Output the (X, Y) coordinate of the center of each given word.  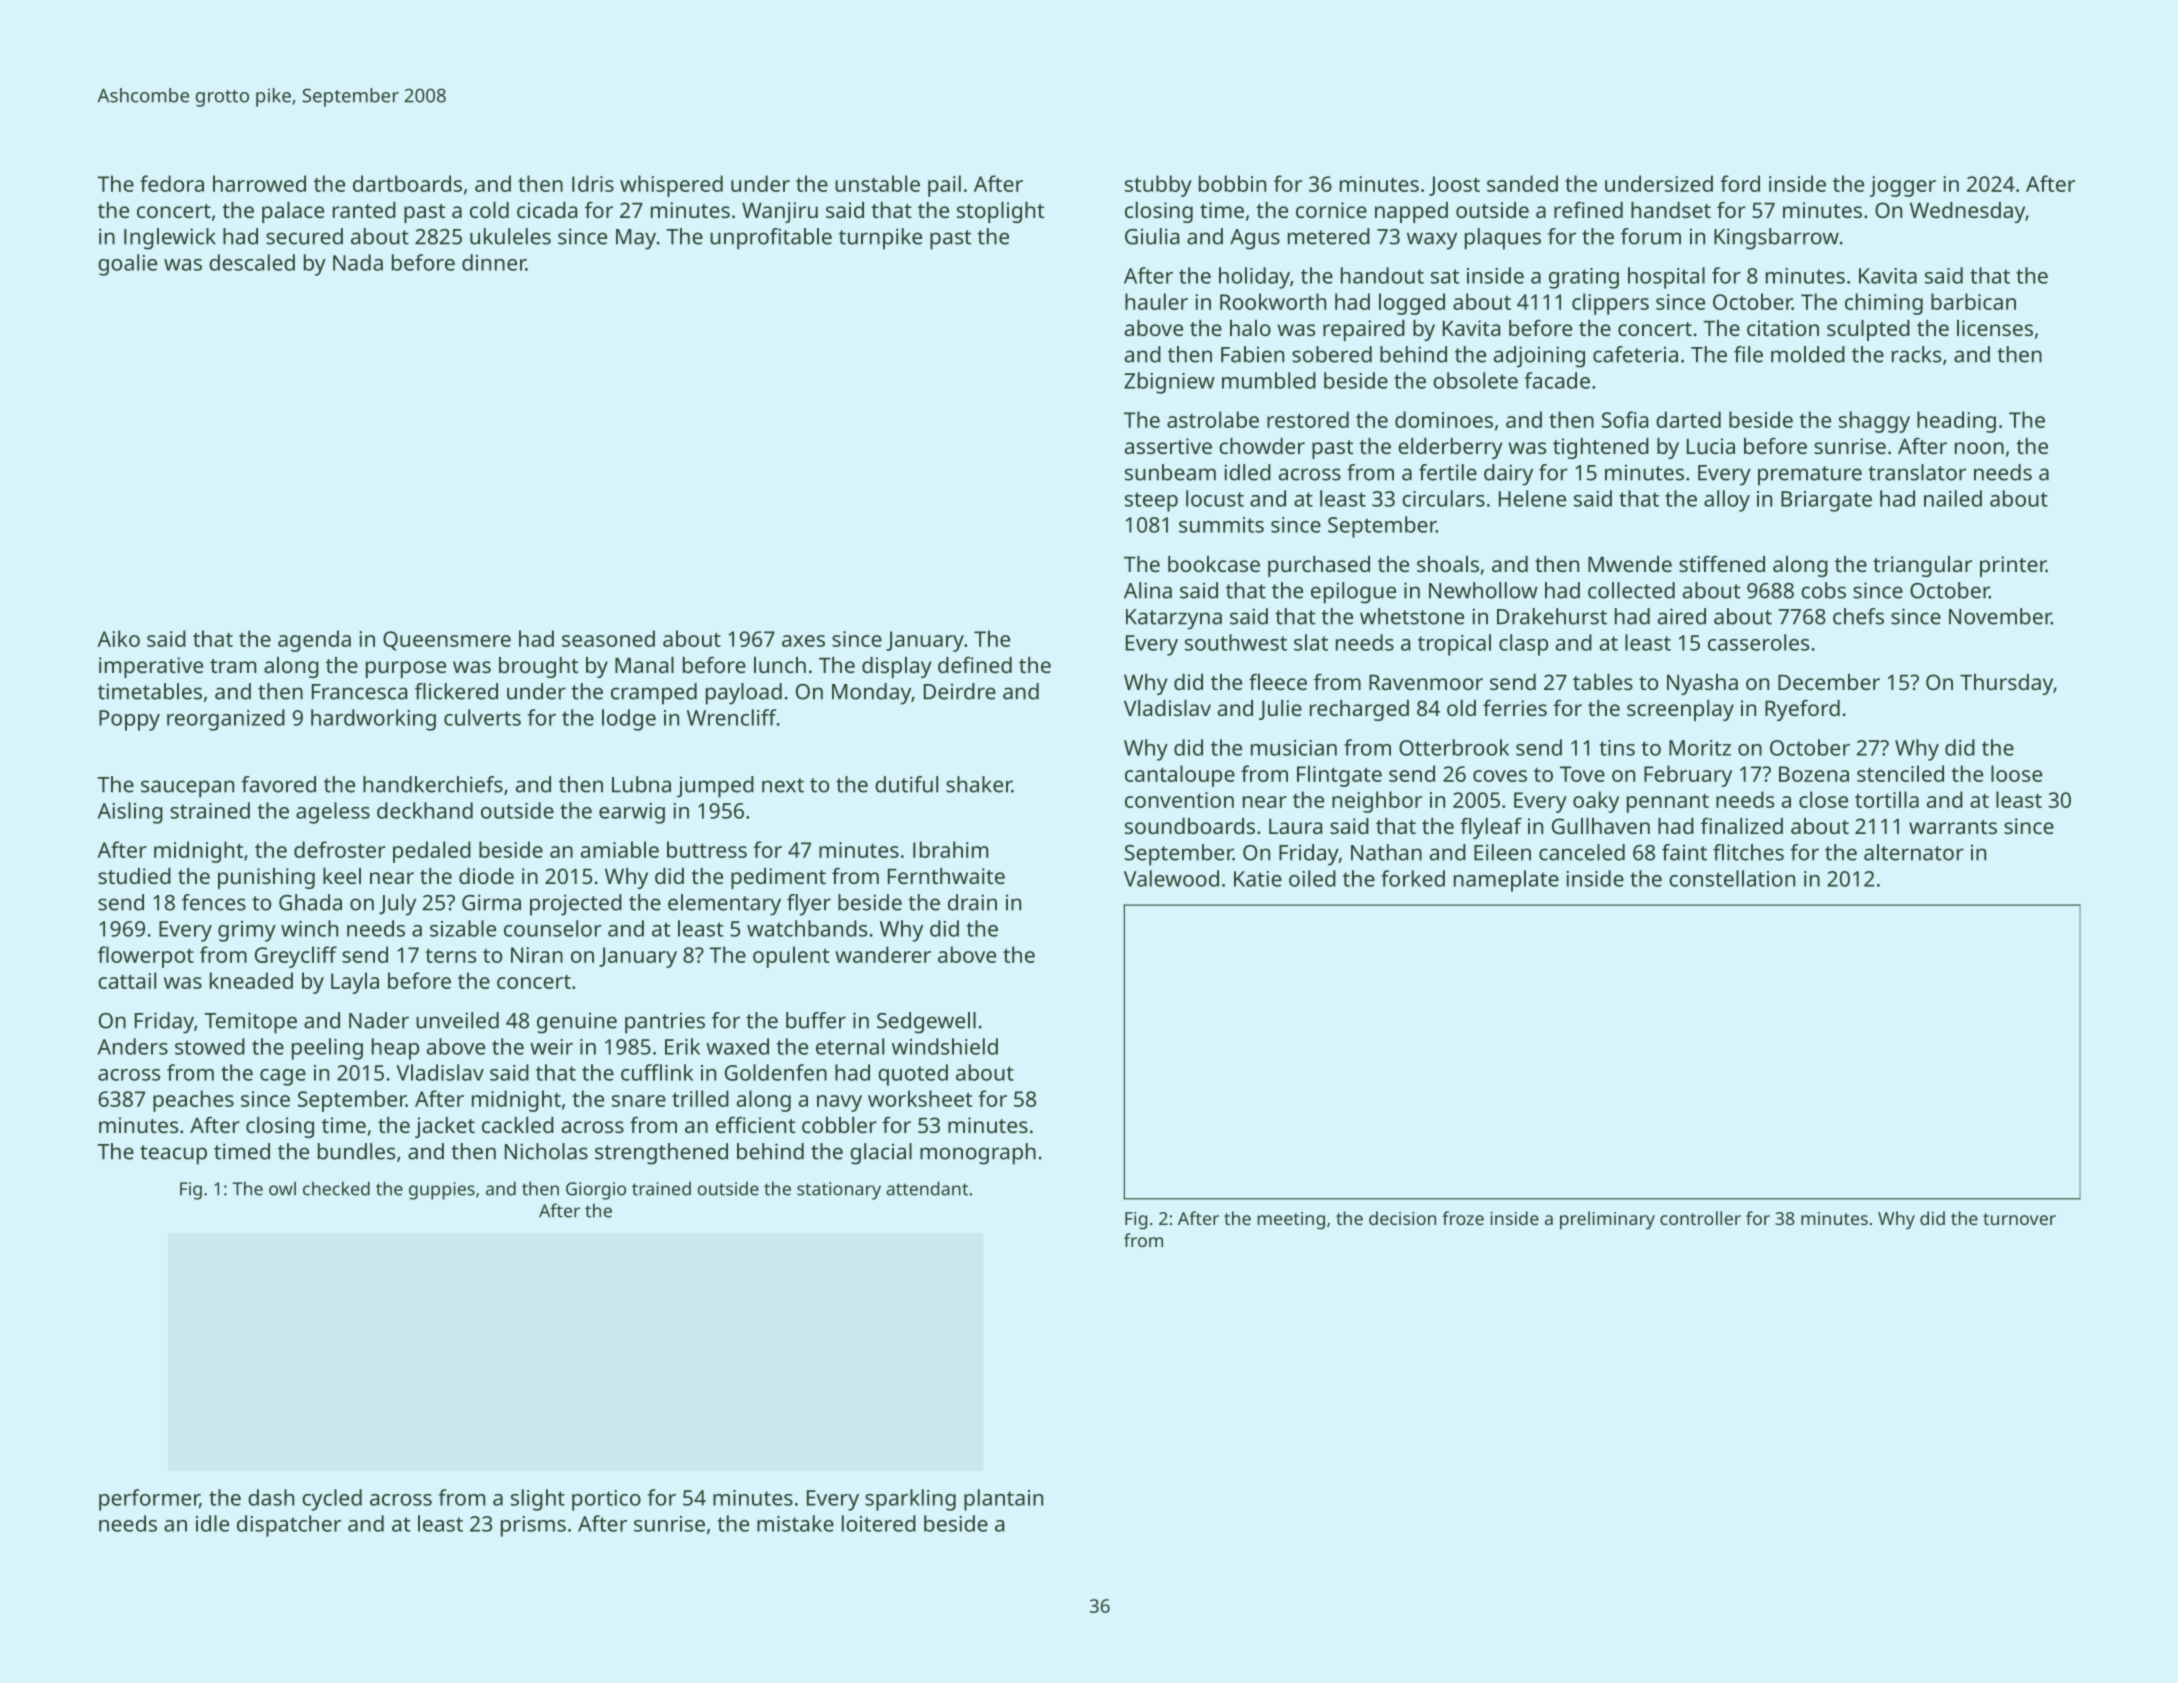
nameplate (1506, 881)
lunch (780, 665)
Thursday (2006, 684)
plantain (1003, 1500)
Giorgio (596, 1191)
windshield (945, 1046)
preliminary (1607, 1220)
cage (283, 1077)
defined (975, 664)
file (1748, 354)
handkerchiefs (433, 784)
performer (149, 1500)
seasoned (608, 638)
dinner (494, 262)
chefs (1858, 616)
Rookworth (1273, 301)
